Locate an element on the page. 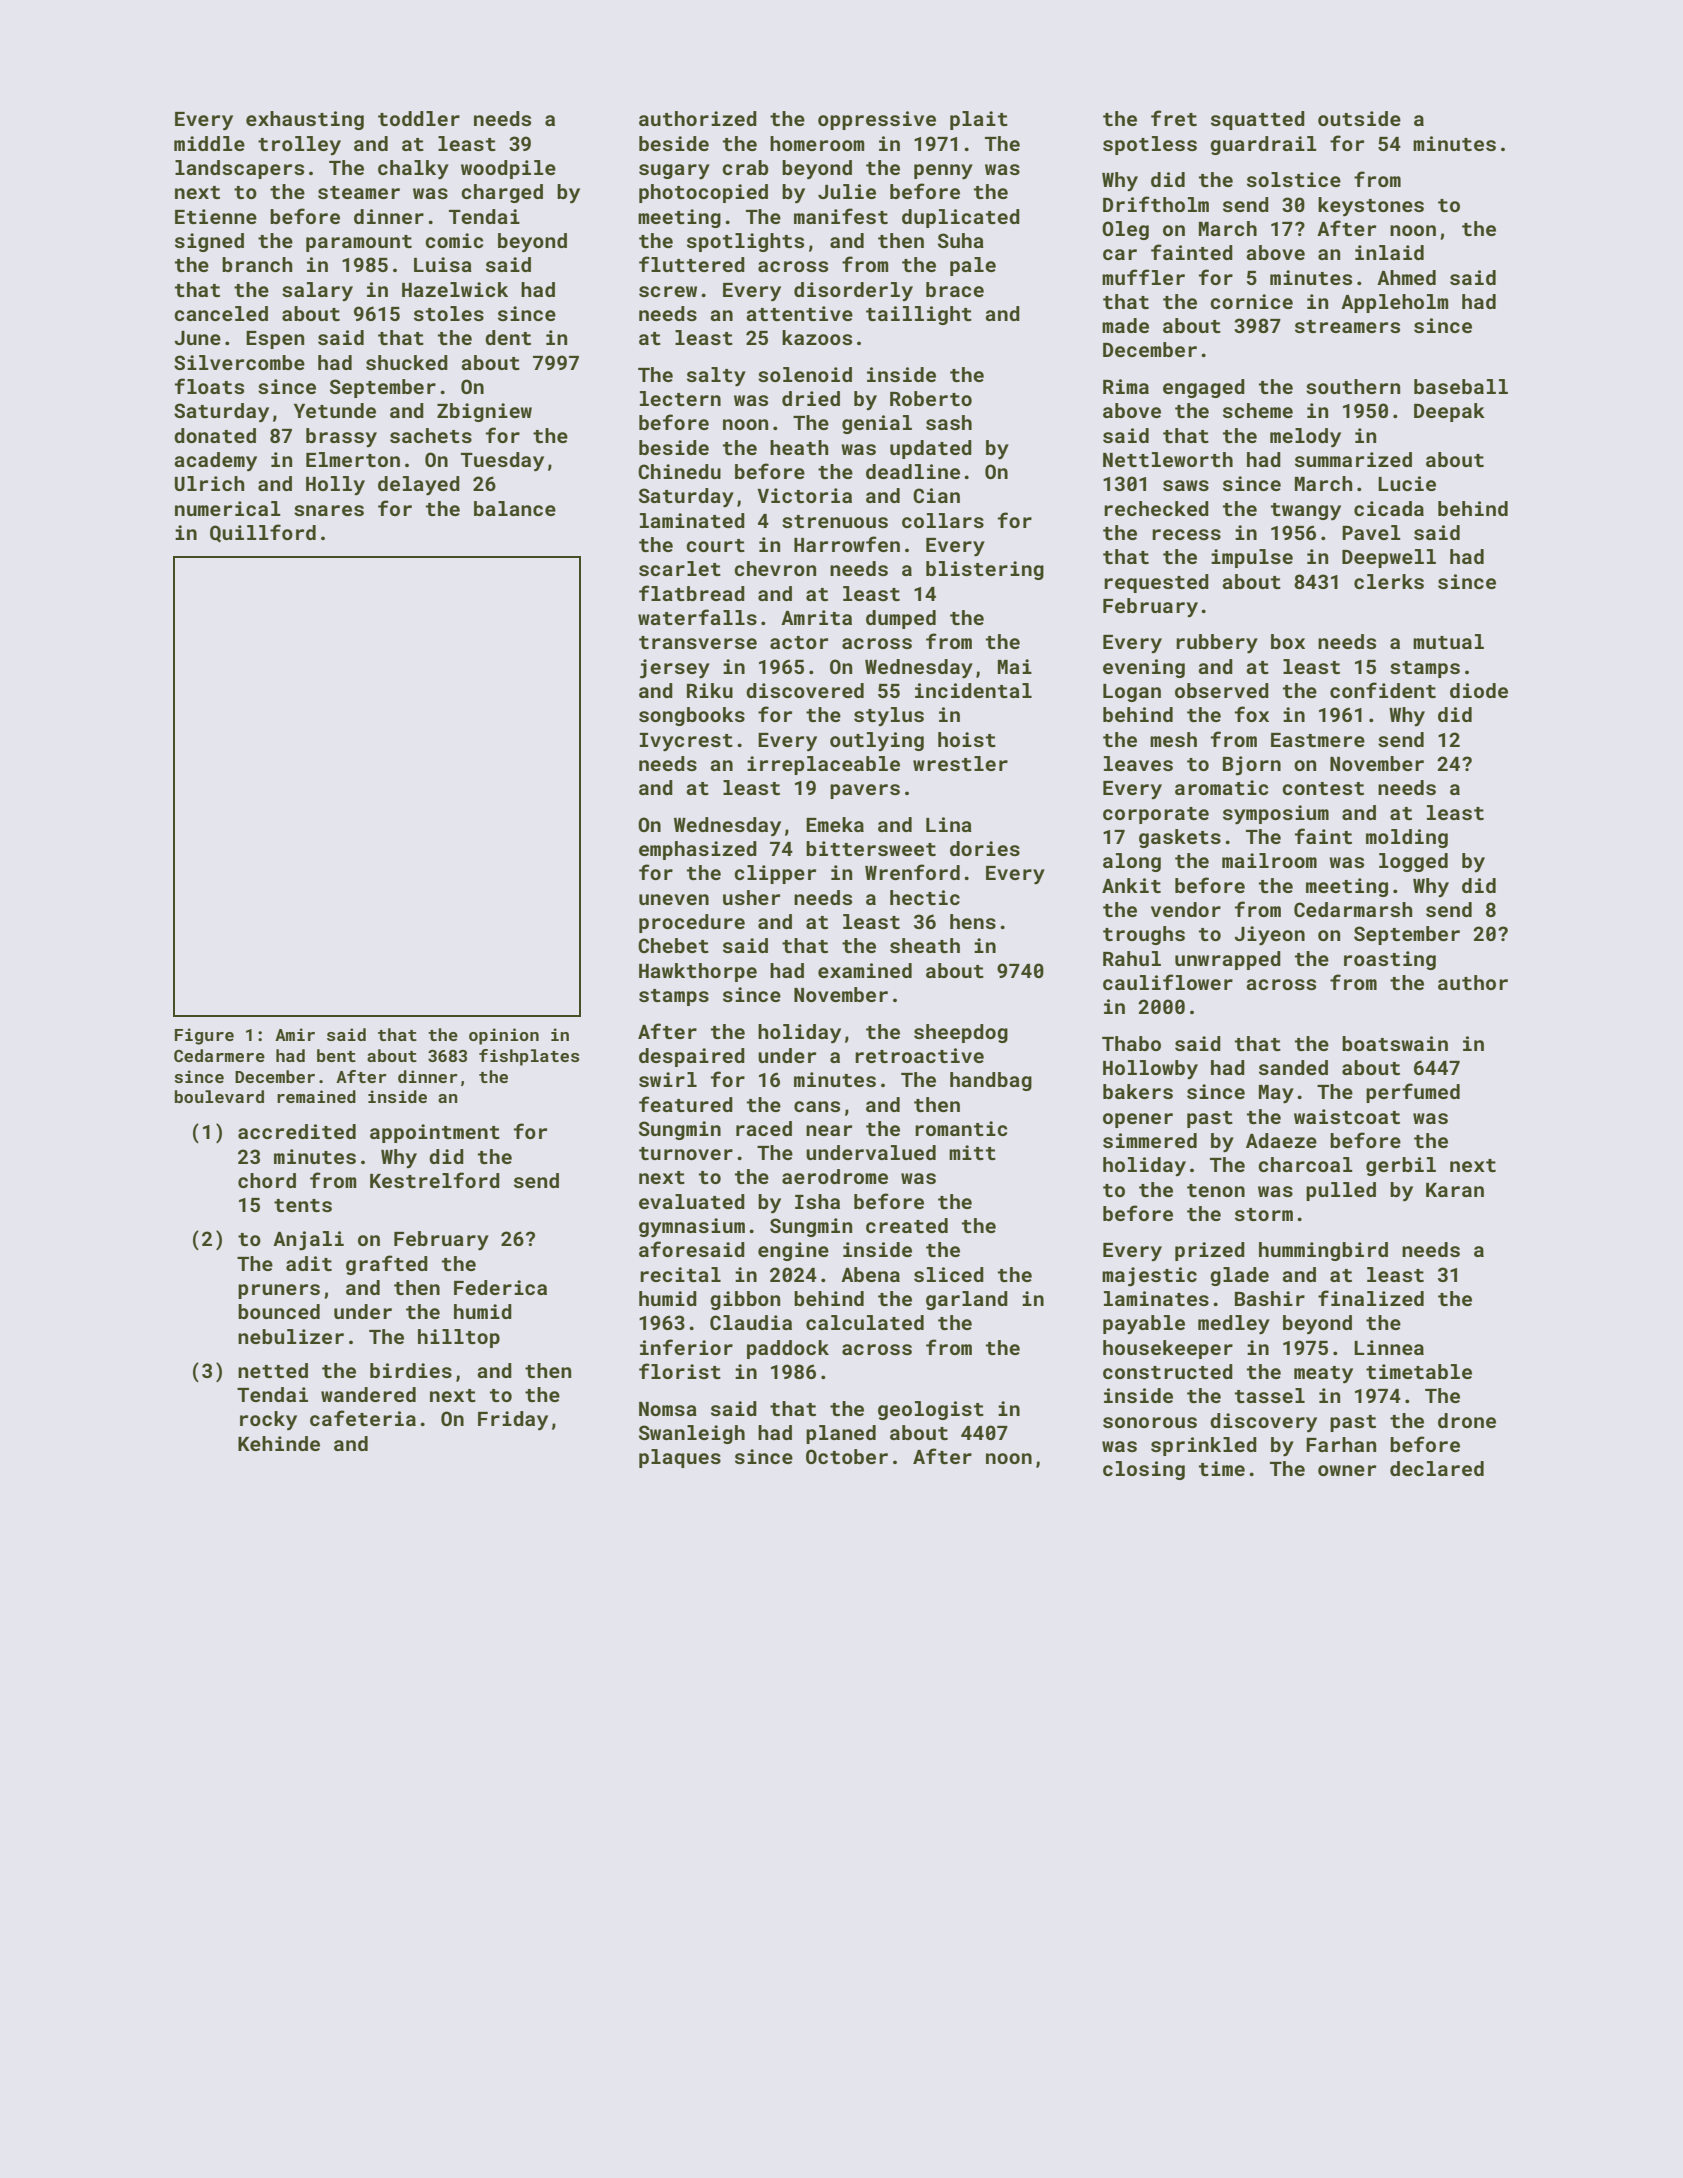 The image size is (1683, 2178). outside is located at coordinates (1359, 118).
